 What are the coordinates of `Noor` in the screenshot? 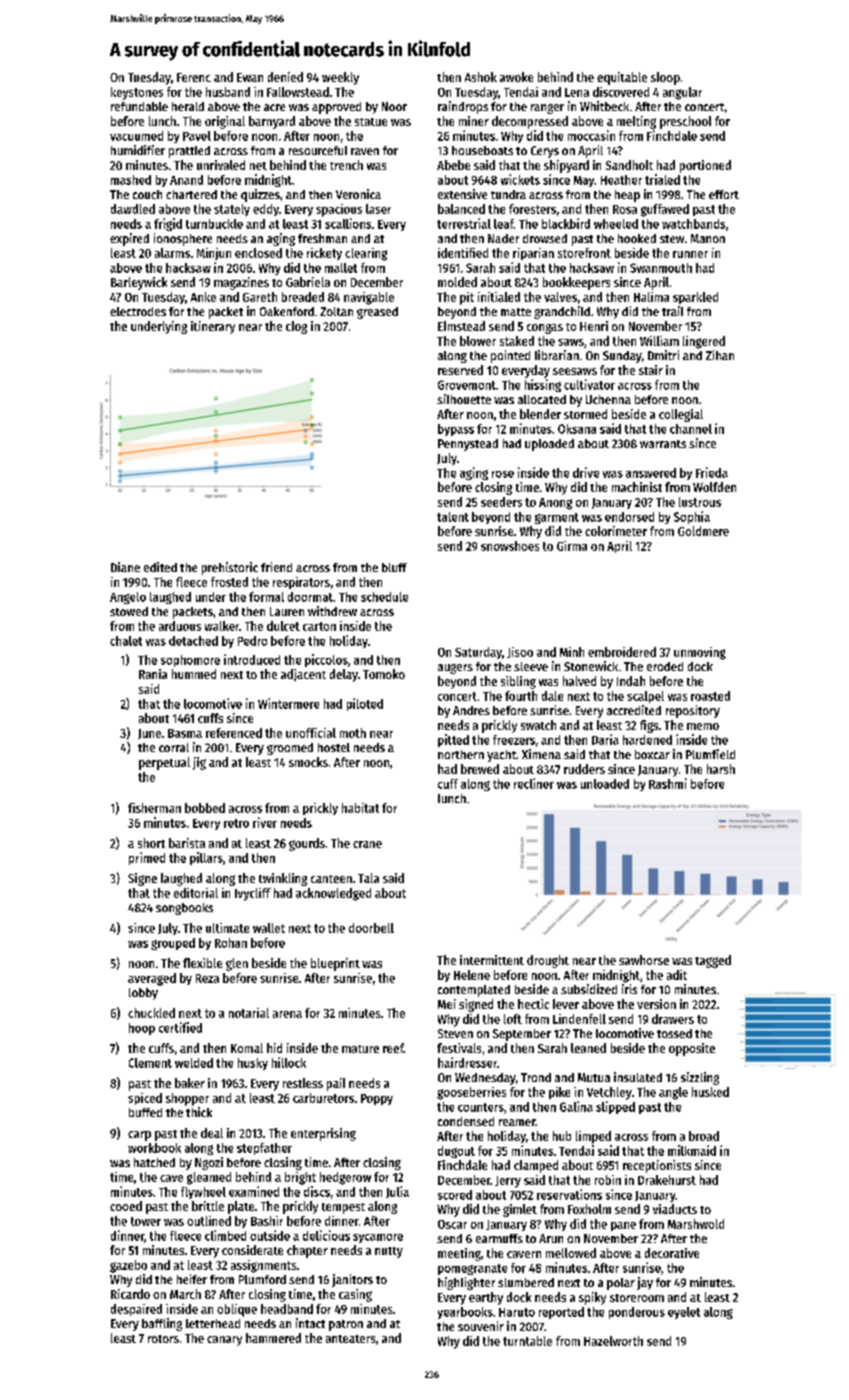 It's located at (394, 106).
